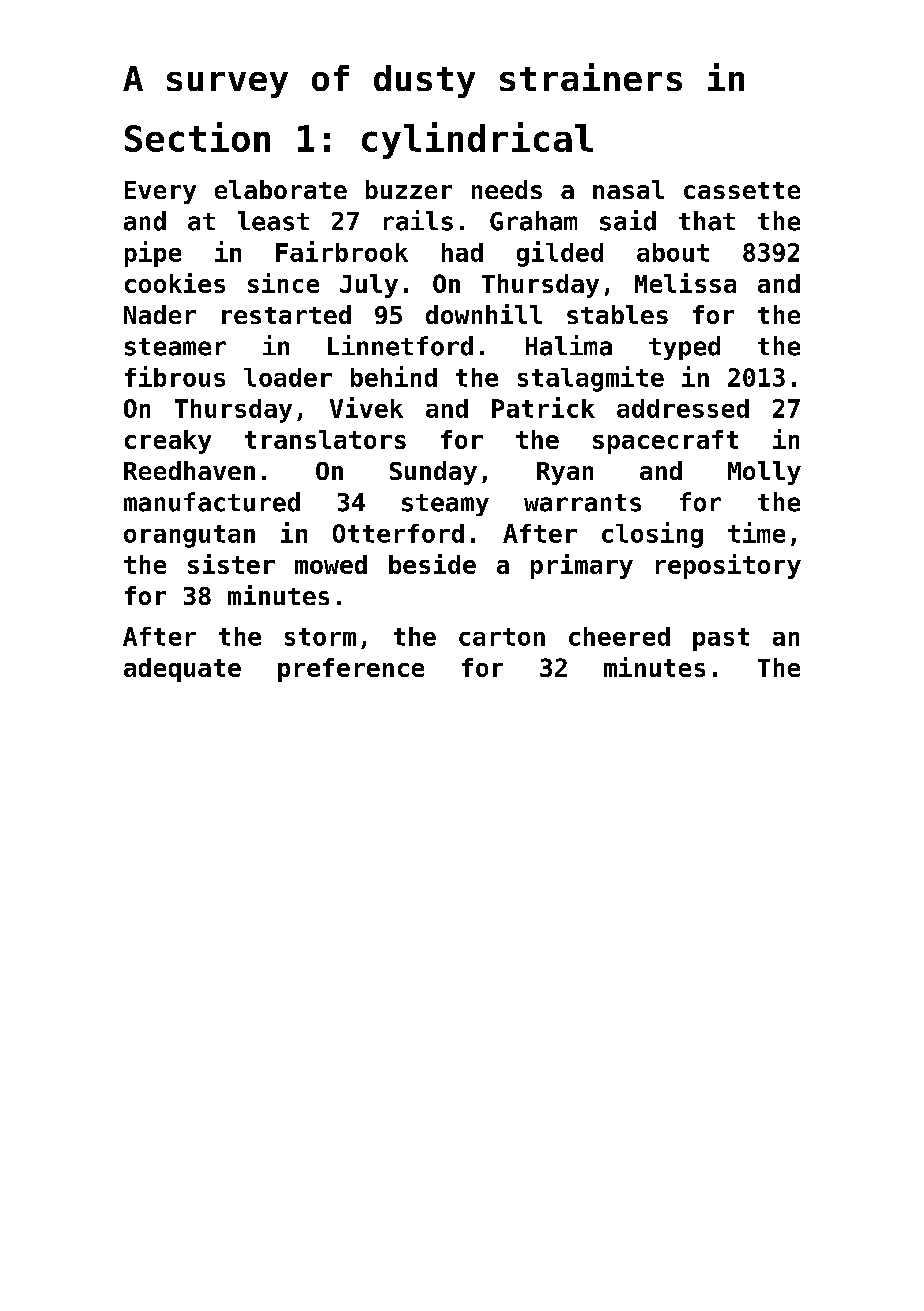 The height and width of the screenshot is (1311, 924). Describe the element at coordinates (182, 670) in the screenshot. I see `adequate` at that location.
